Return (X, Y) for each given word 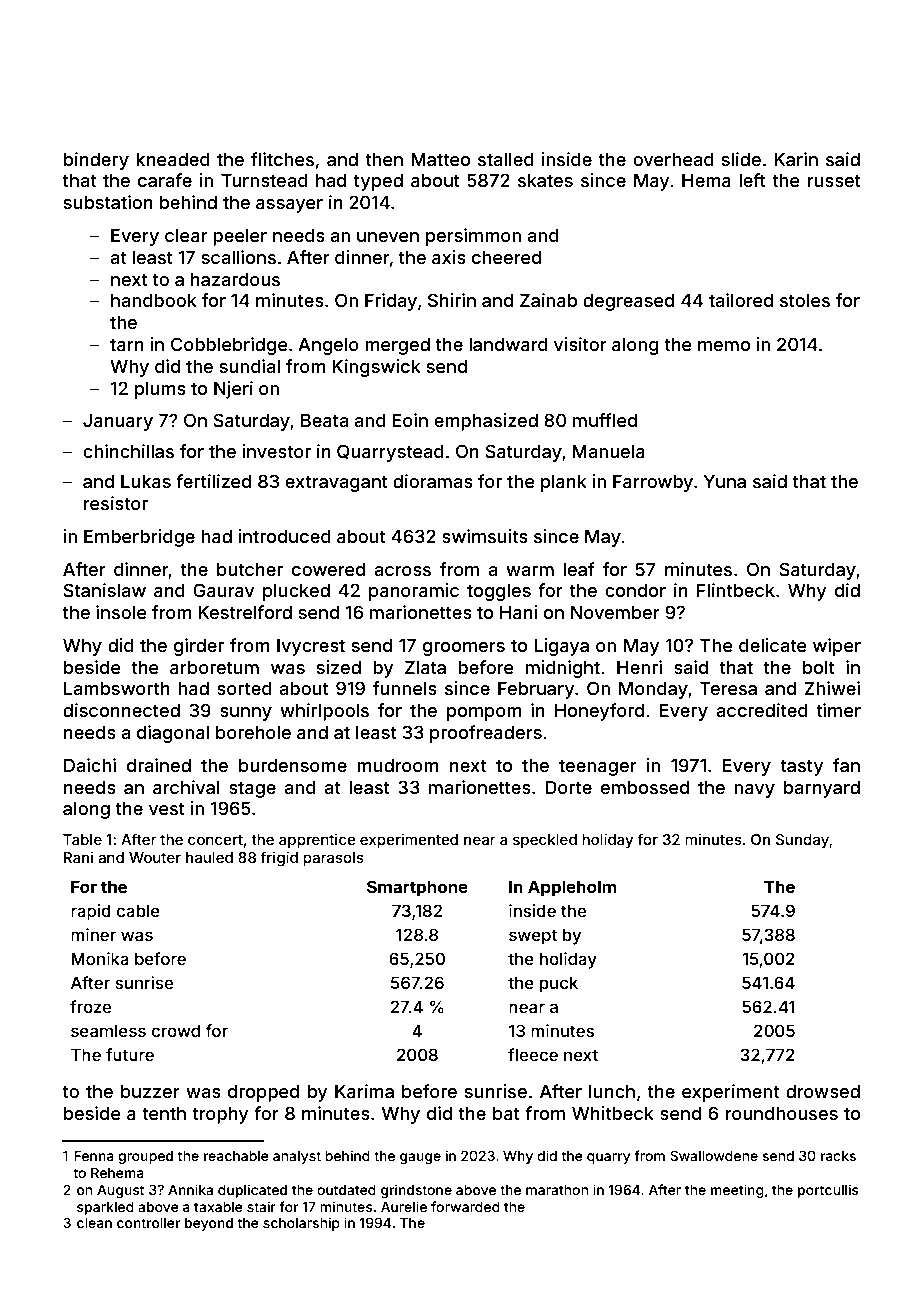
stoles (805, 300)
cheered (506, 257)
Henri (639, 667)
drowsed (823, 1091)
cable (138, 910)
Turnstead (264, 180)
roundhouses (782, 1113)
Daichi (90, 765)
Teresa (728, 688)
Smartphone (417, 888)
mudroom (398, 765)
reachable (236, 1156)
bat (506, 1113)
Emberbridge (139, 538)
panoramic (414, 592)
